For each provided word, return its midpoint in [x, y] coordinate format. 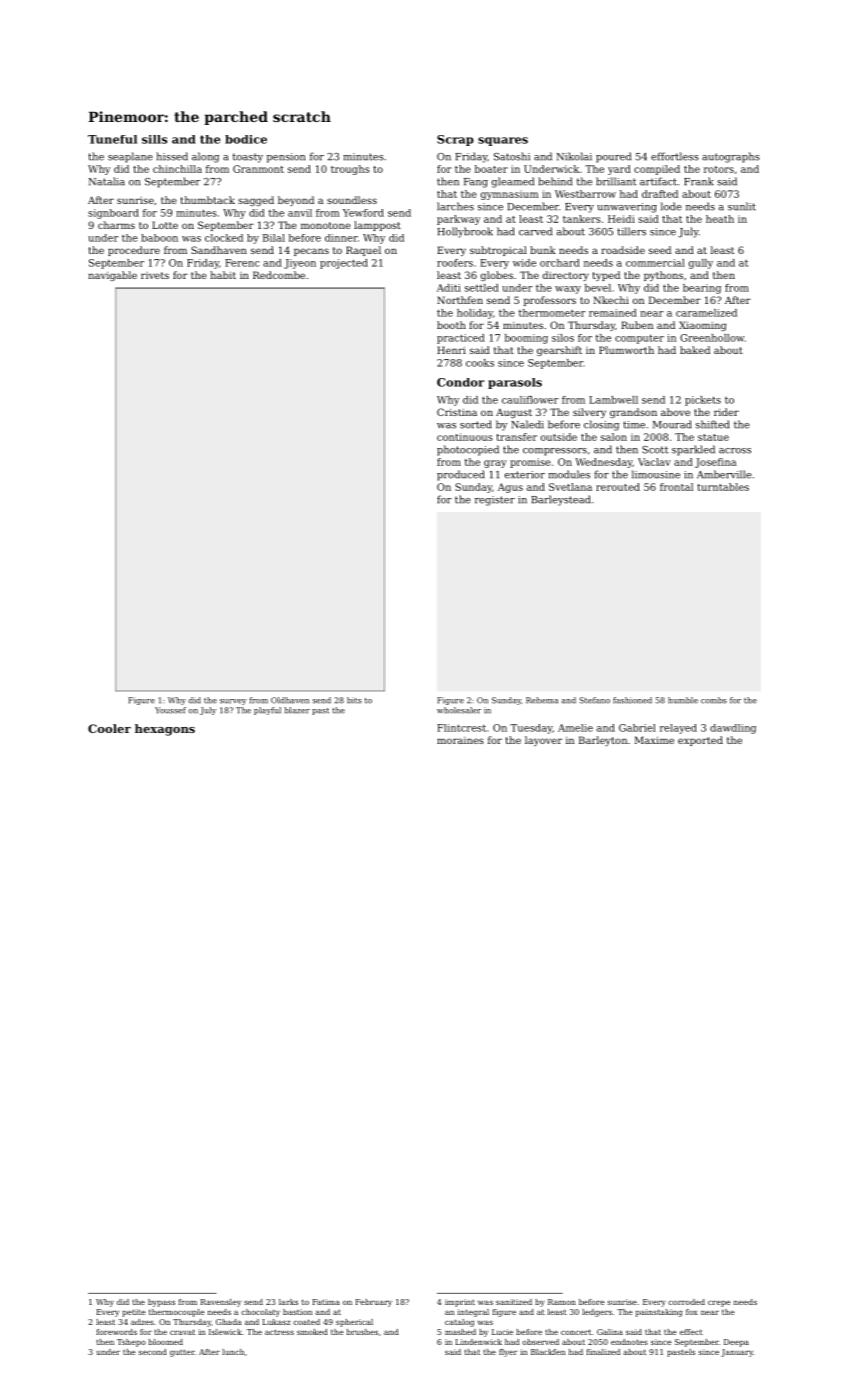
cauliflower [530, 400]
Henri [451, 350]
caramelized [706, 313]
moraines [460, 740]
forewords [116, 1332]
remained [613, 313]
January [737, 1353]
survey [233, 702]
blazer [297, 710]
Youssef [170, 710]
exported [700, 741]
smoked [312, 1332]
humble [683, 700]
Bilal [274, 238]
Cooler [109, 728]
